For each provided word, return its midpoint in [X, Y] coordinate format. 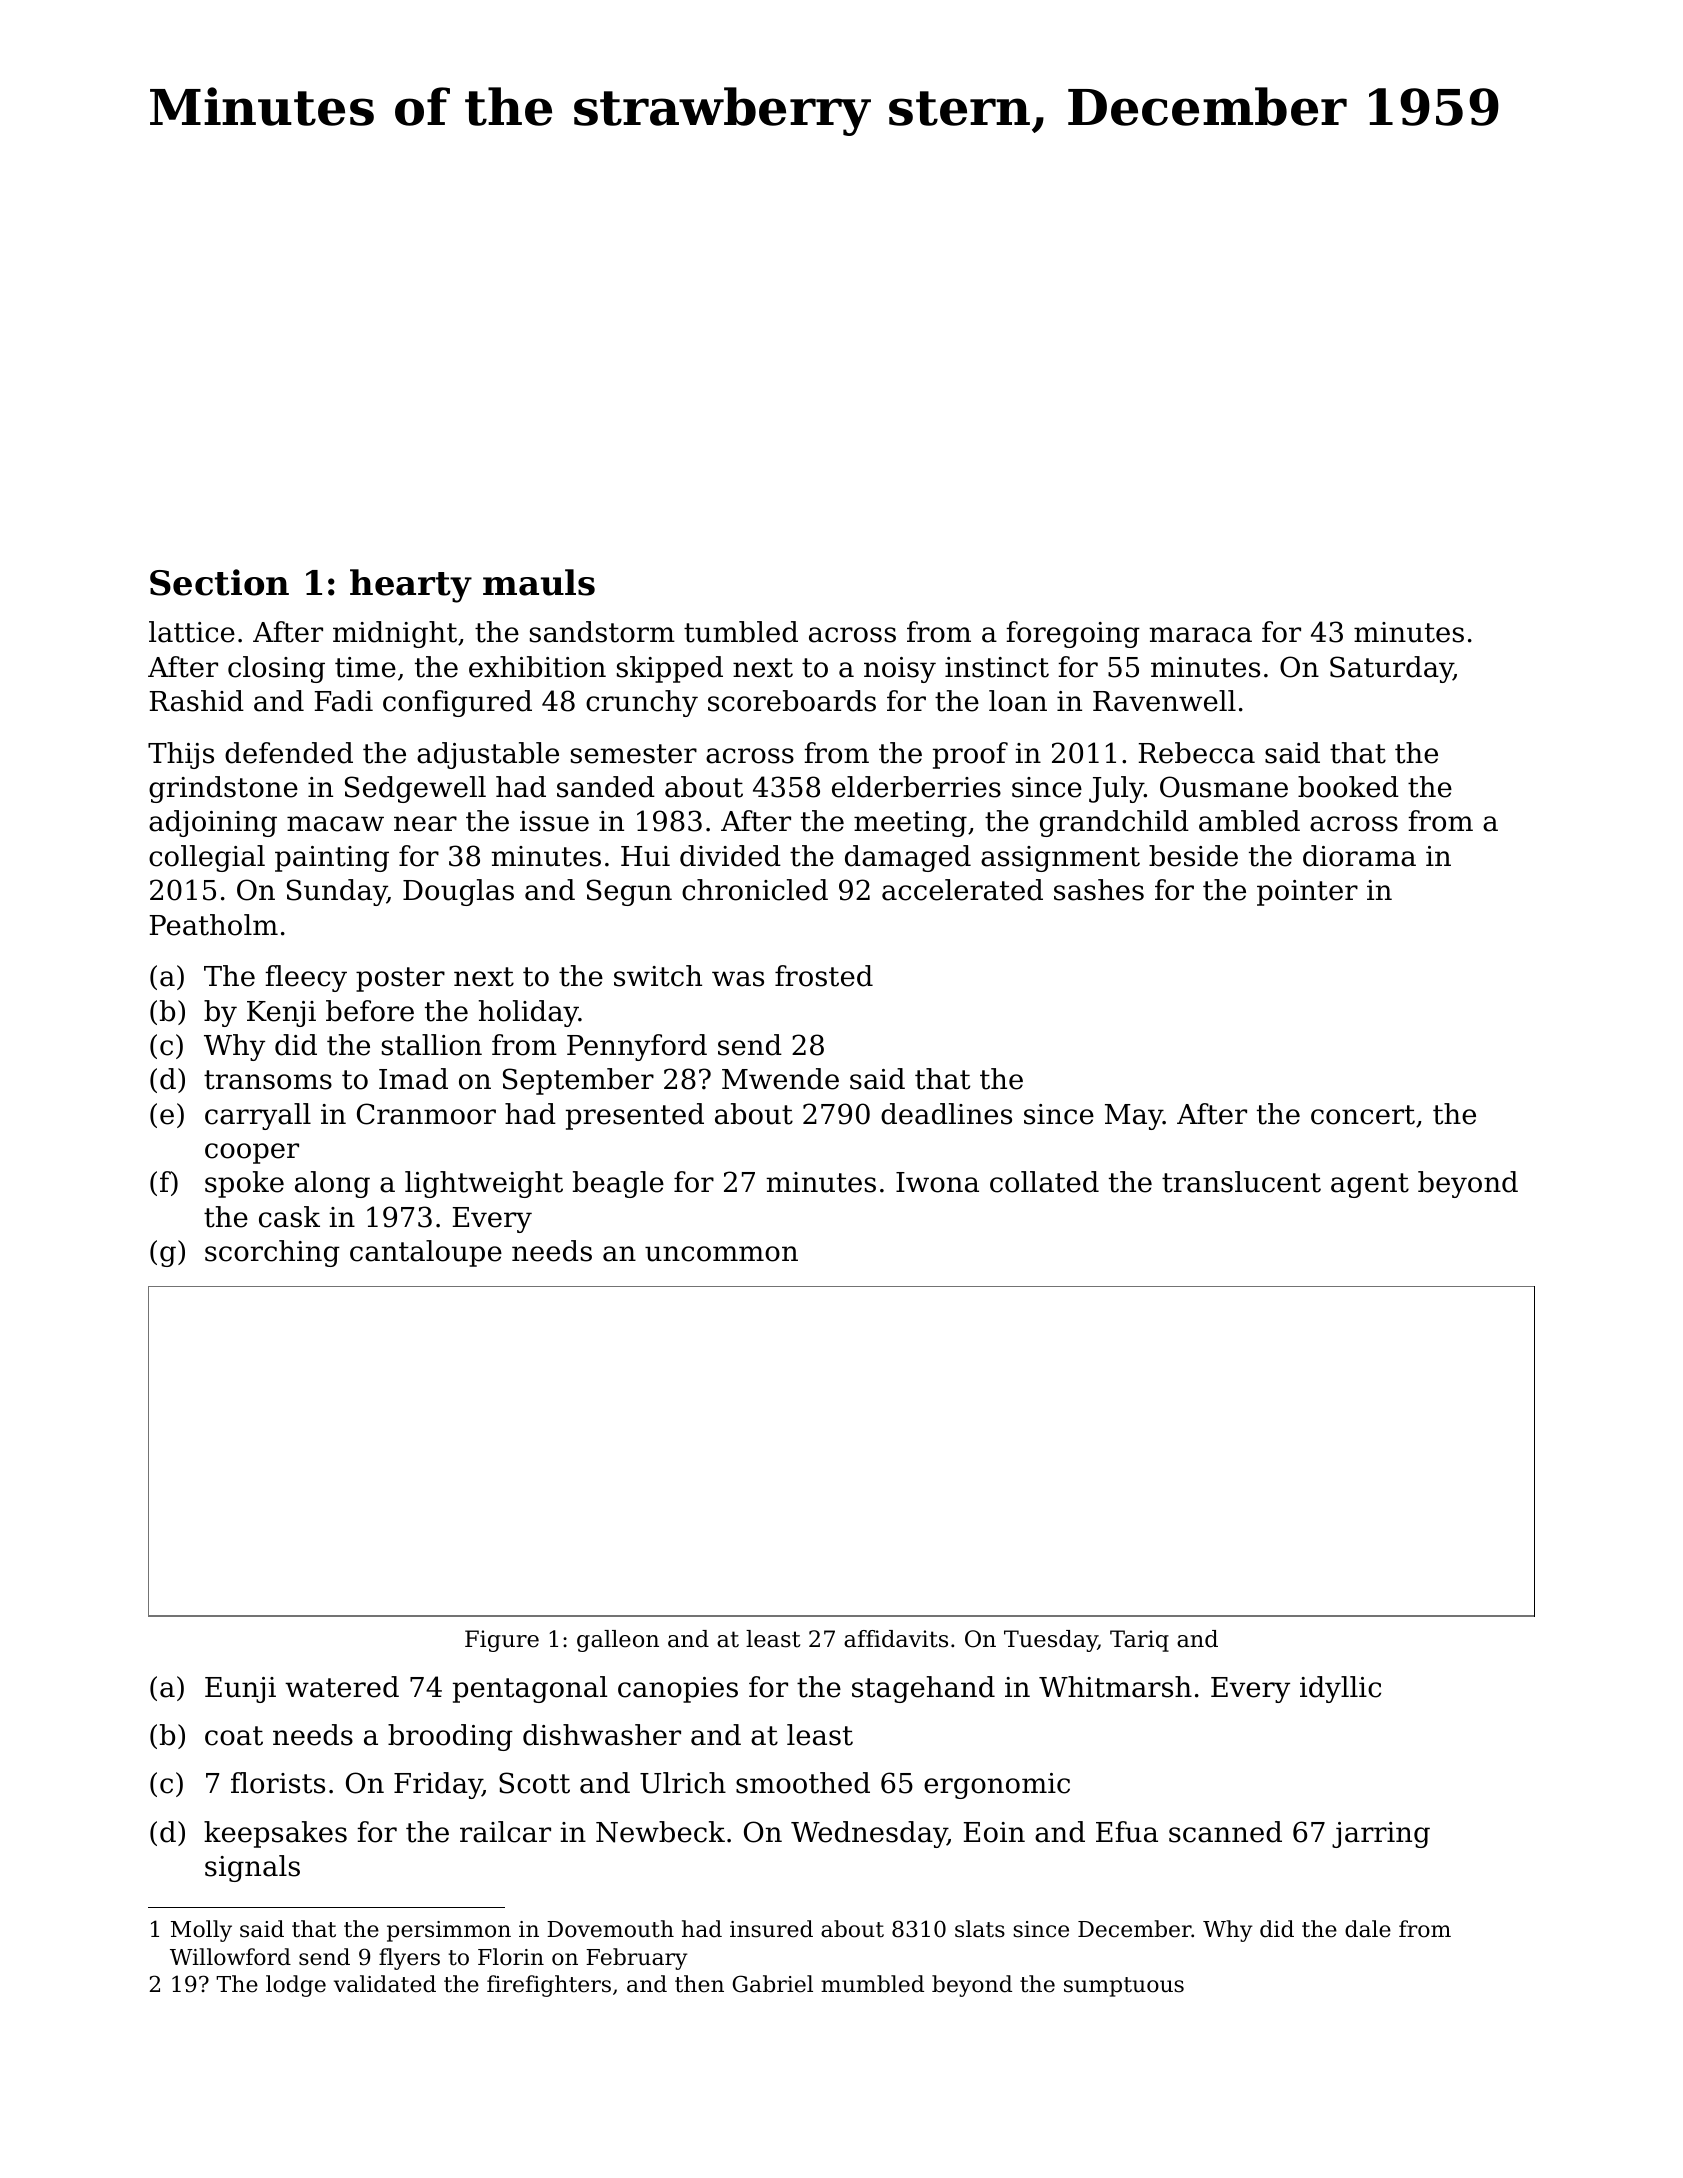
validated [385, 1984]
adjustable [488, 755]
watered [342, 1687]
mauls [539, 582]
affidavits [896, 1639]
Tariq [1139, 1641]
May [1134, 1117]
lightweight [484, 1184]
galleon [618, 1641]
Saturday [1391, 669]
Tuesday [1051, 1641]
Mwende [780, 1079]
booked [1348, 787]
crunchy [642, 703]
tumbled [741, 632]
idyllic [1340, 1689]
